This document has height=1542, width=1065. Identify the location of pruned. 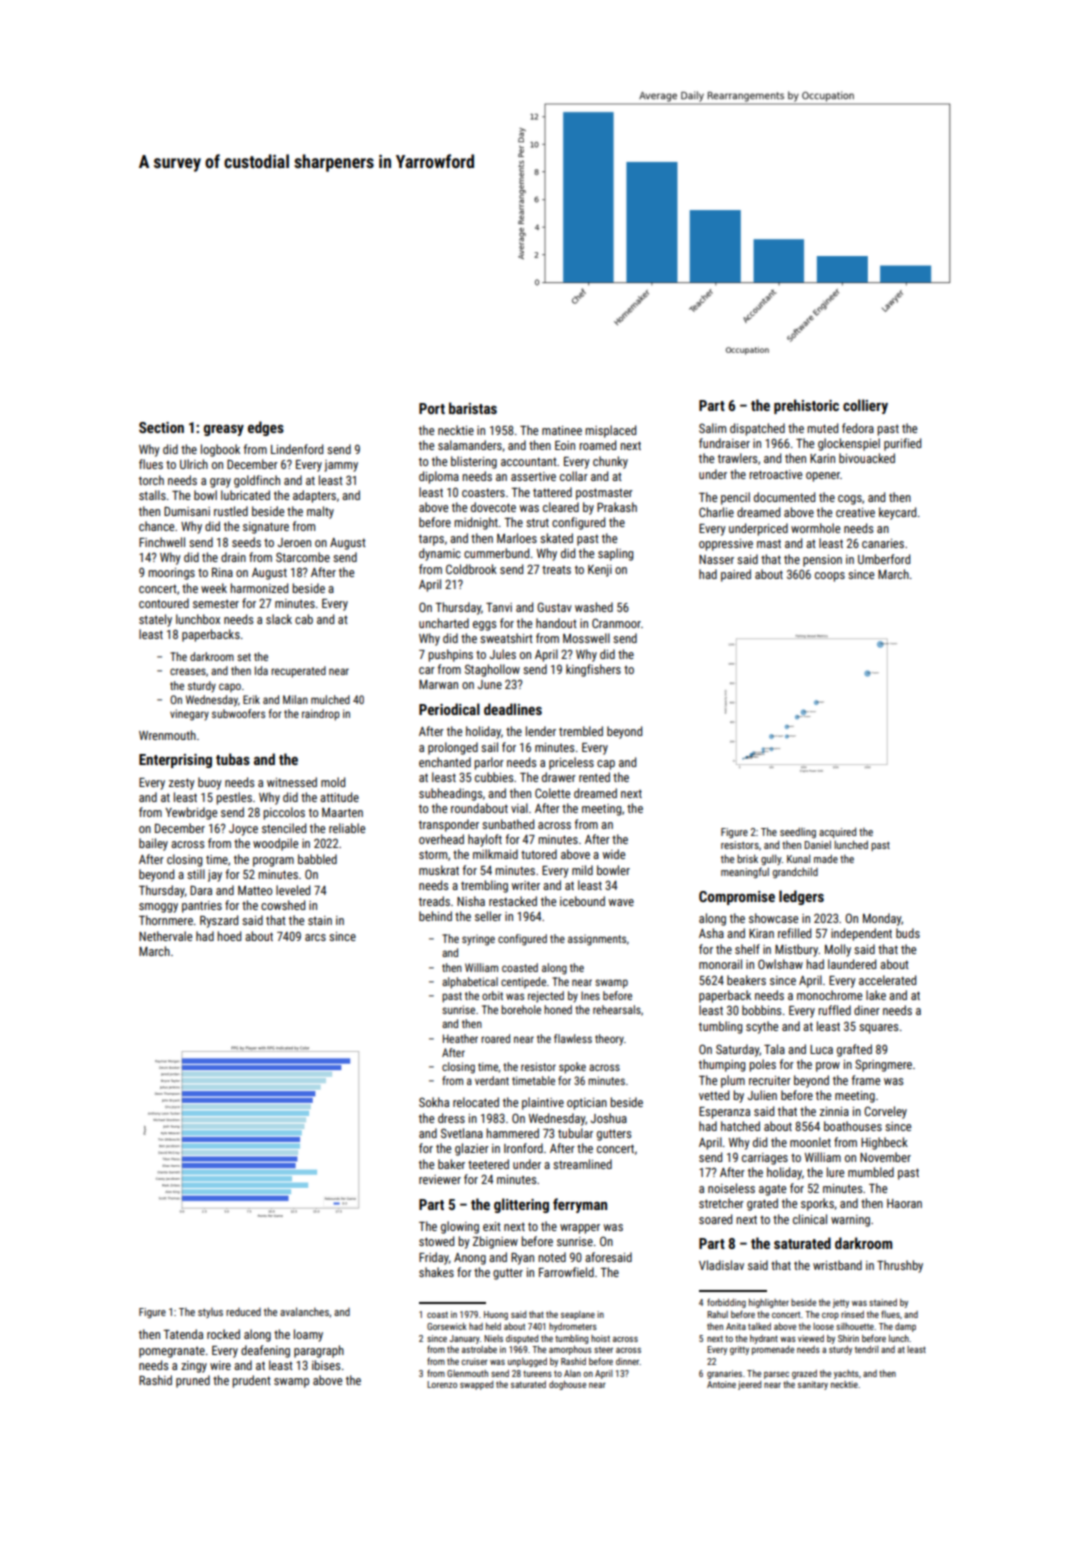
(193, 1381).
